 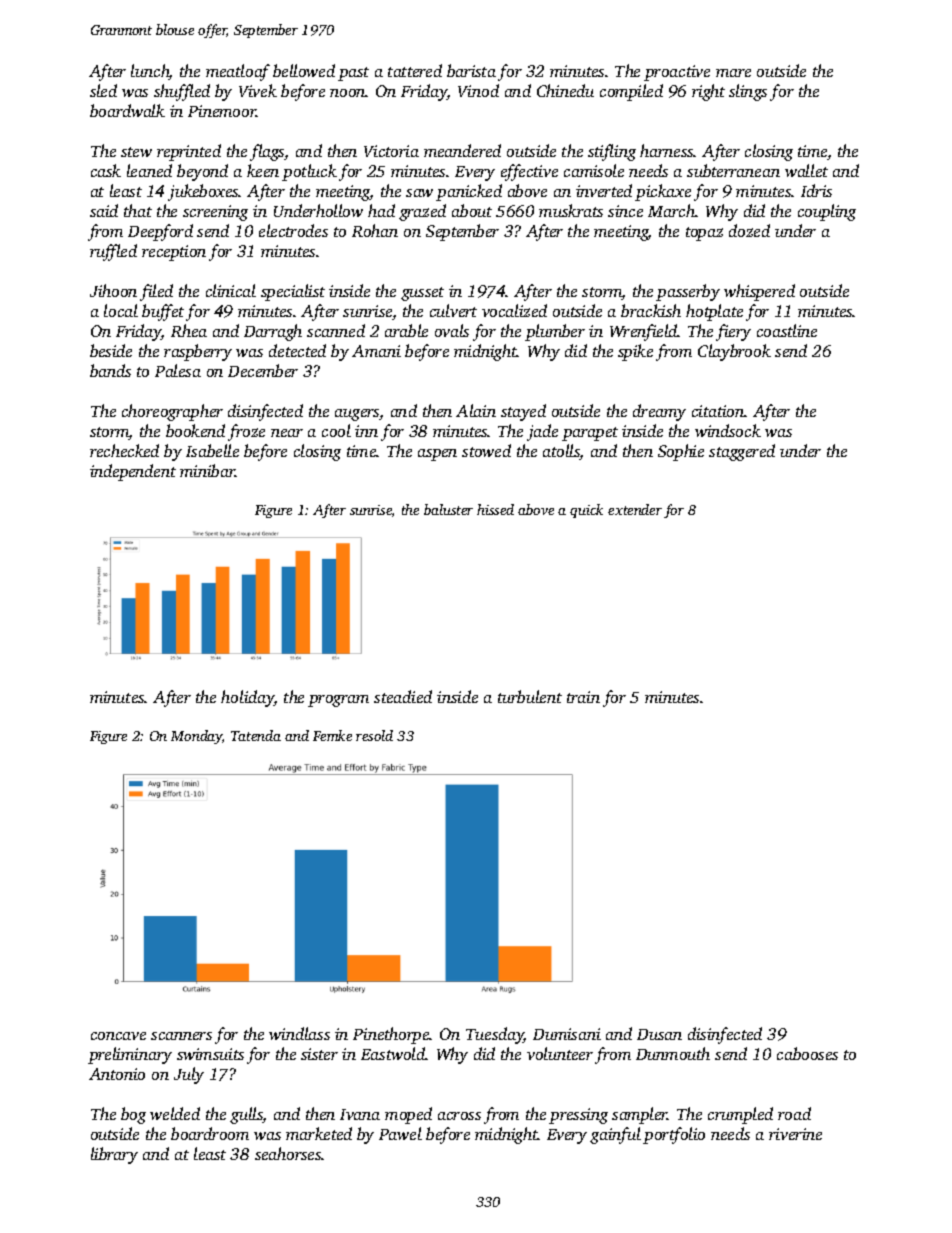 I want to click on boardroom, so click(x=210, y=1133).
